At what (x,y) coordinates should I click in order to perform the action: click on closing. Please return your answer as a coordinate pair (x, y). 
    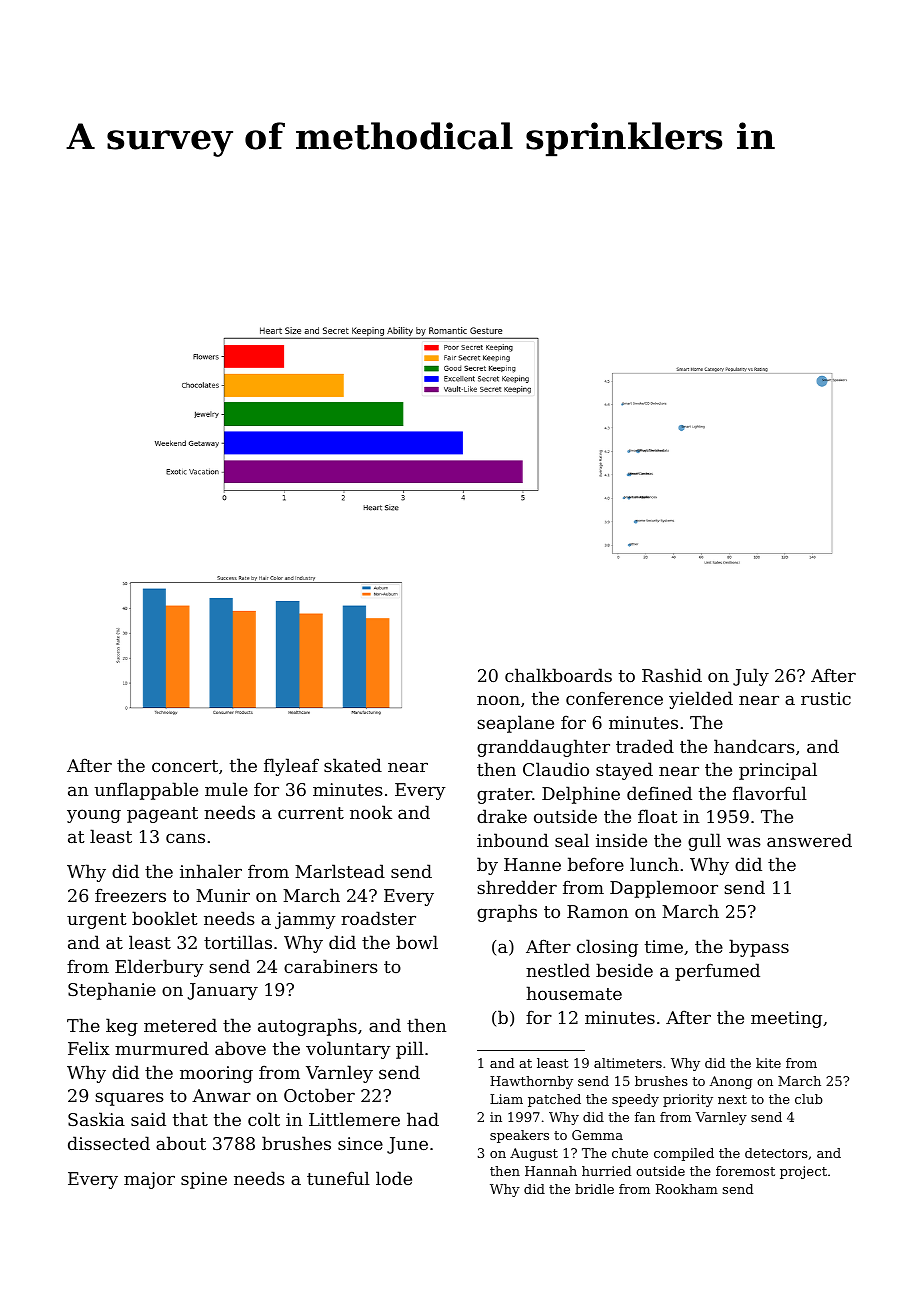
    Looking at the image, I should click on (607, 948).
